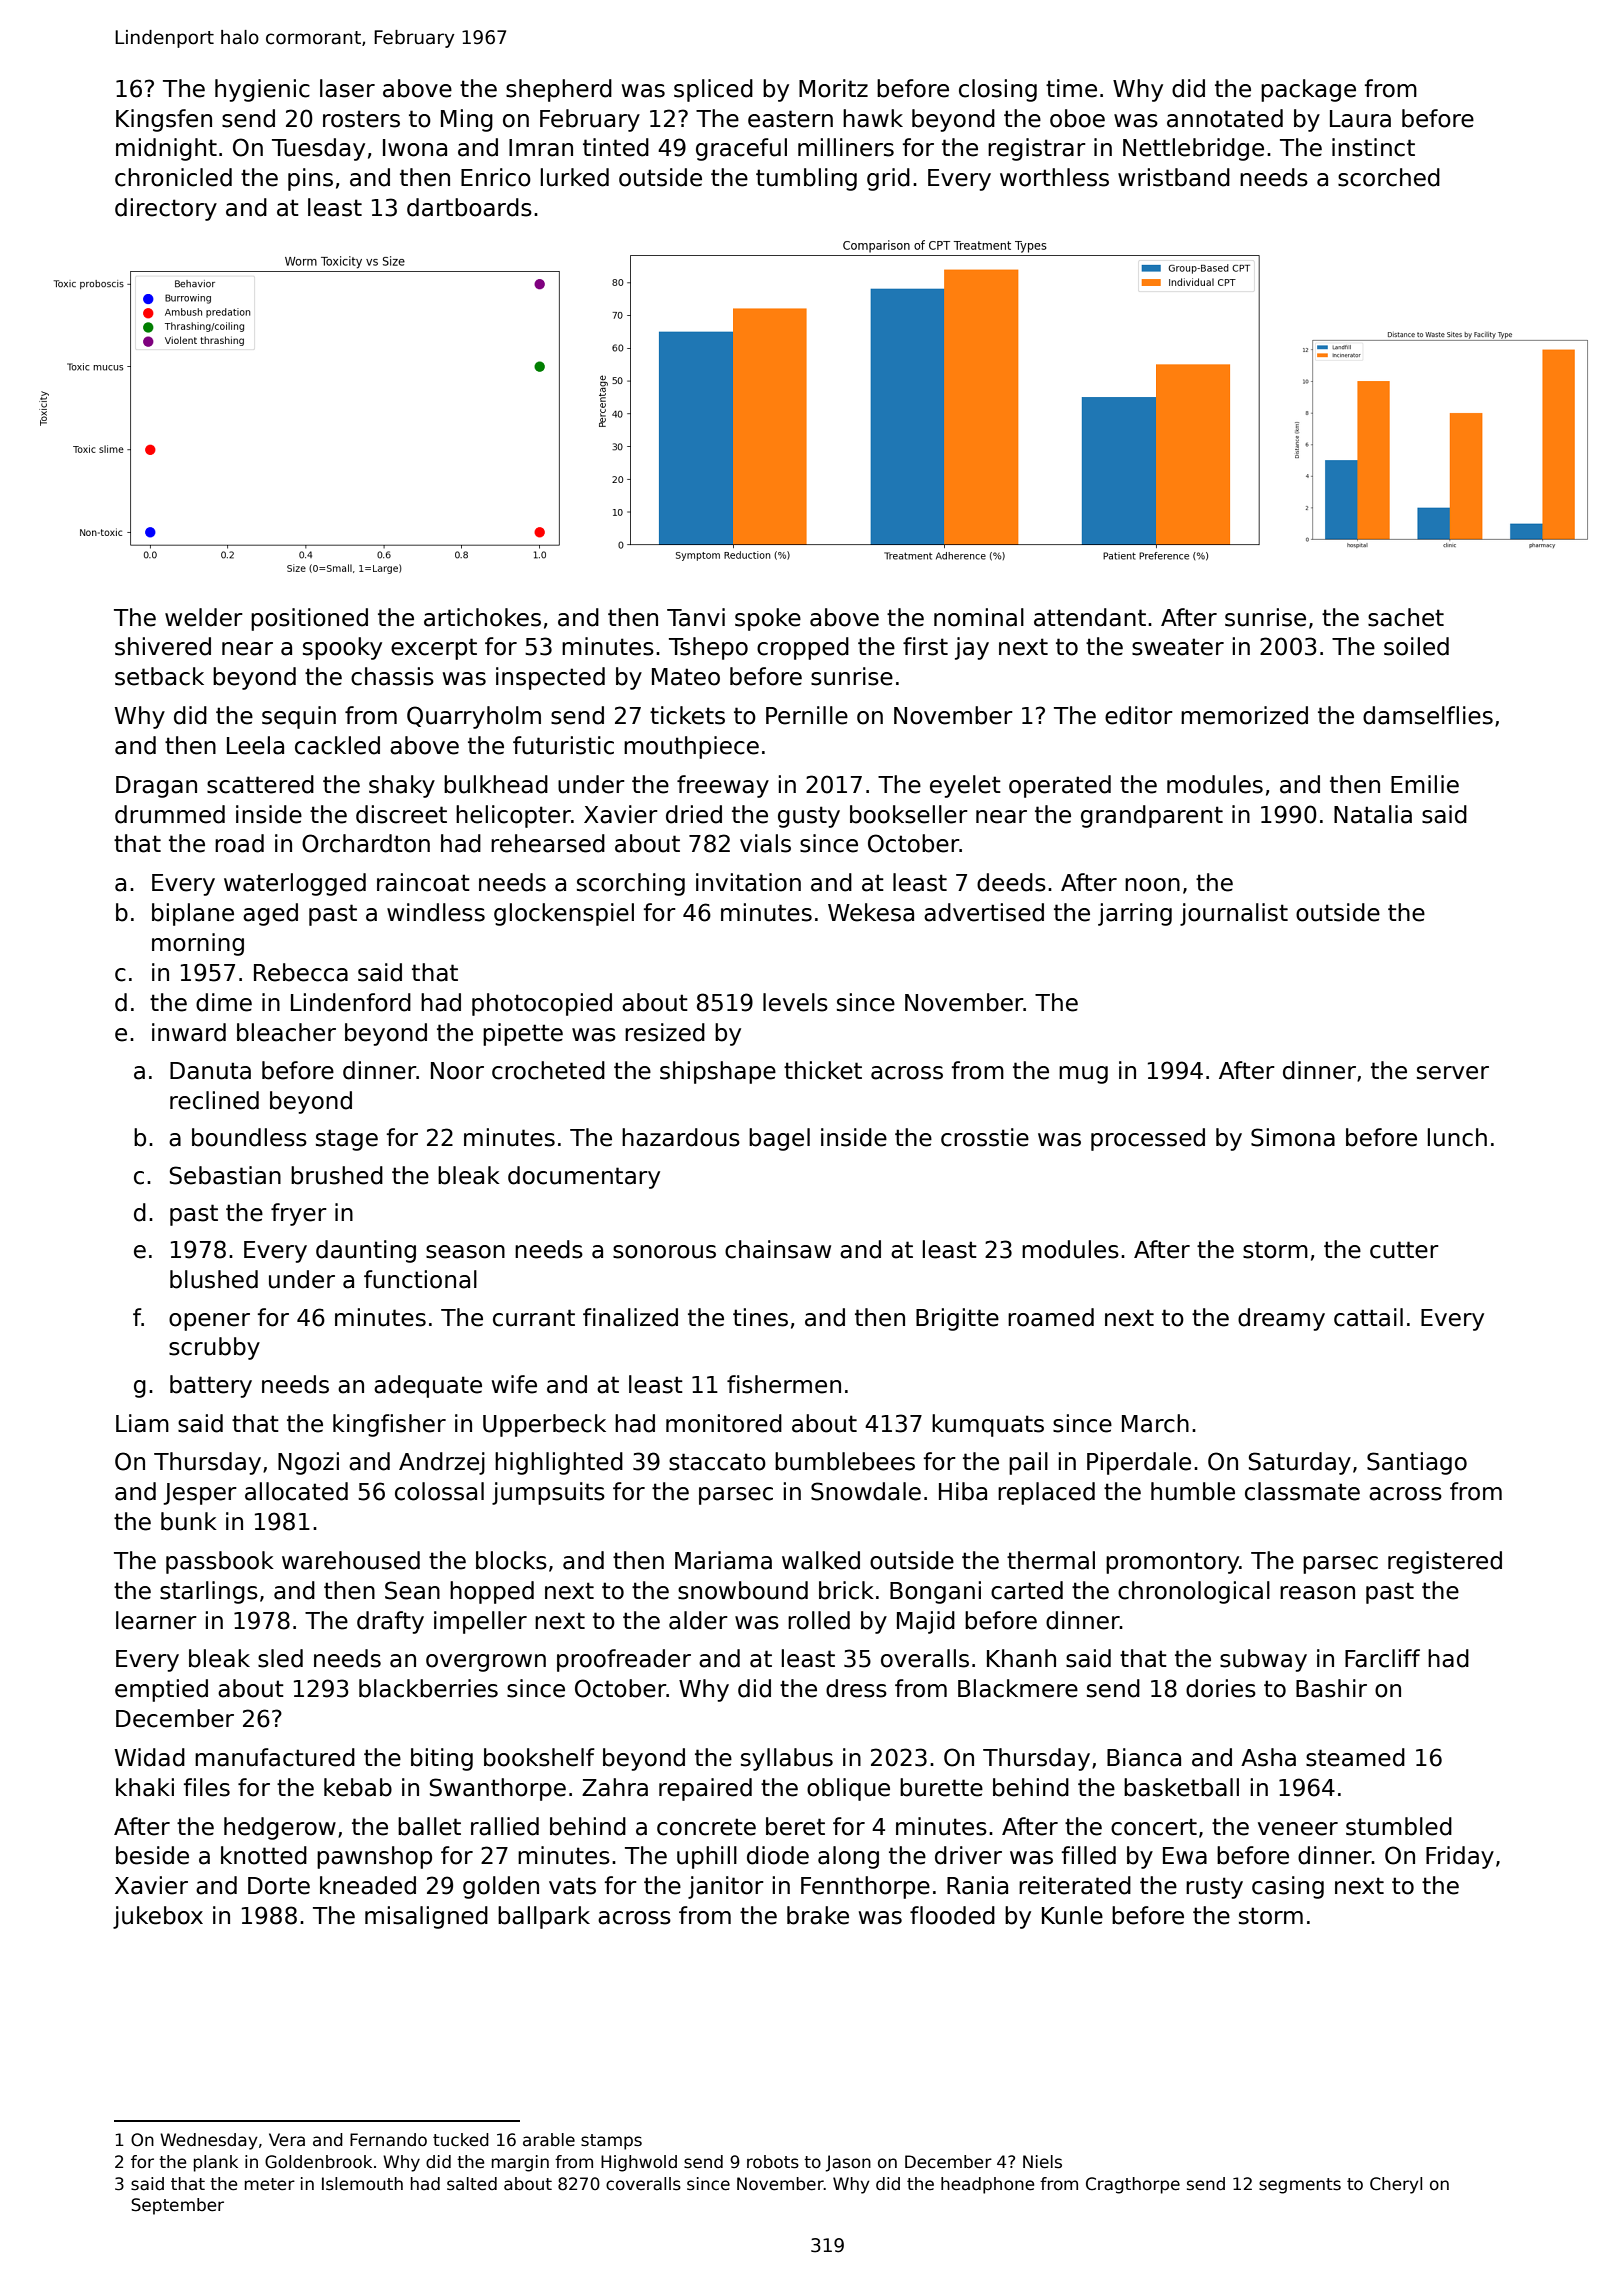  What do you see at coordinates (1174, 177) in the screenshot?
I see `wristband` at bounding box center [1174, 177].
